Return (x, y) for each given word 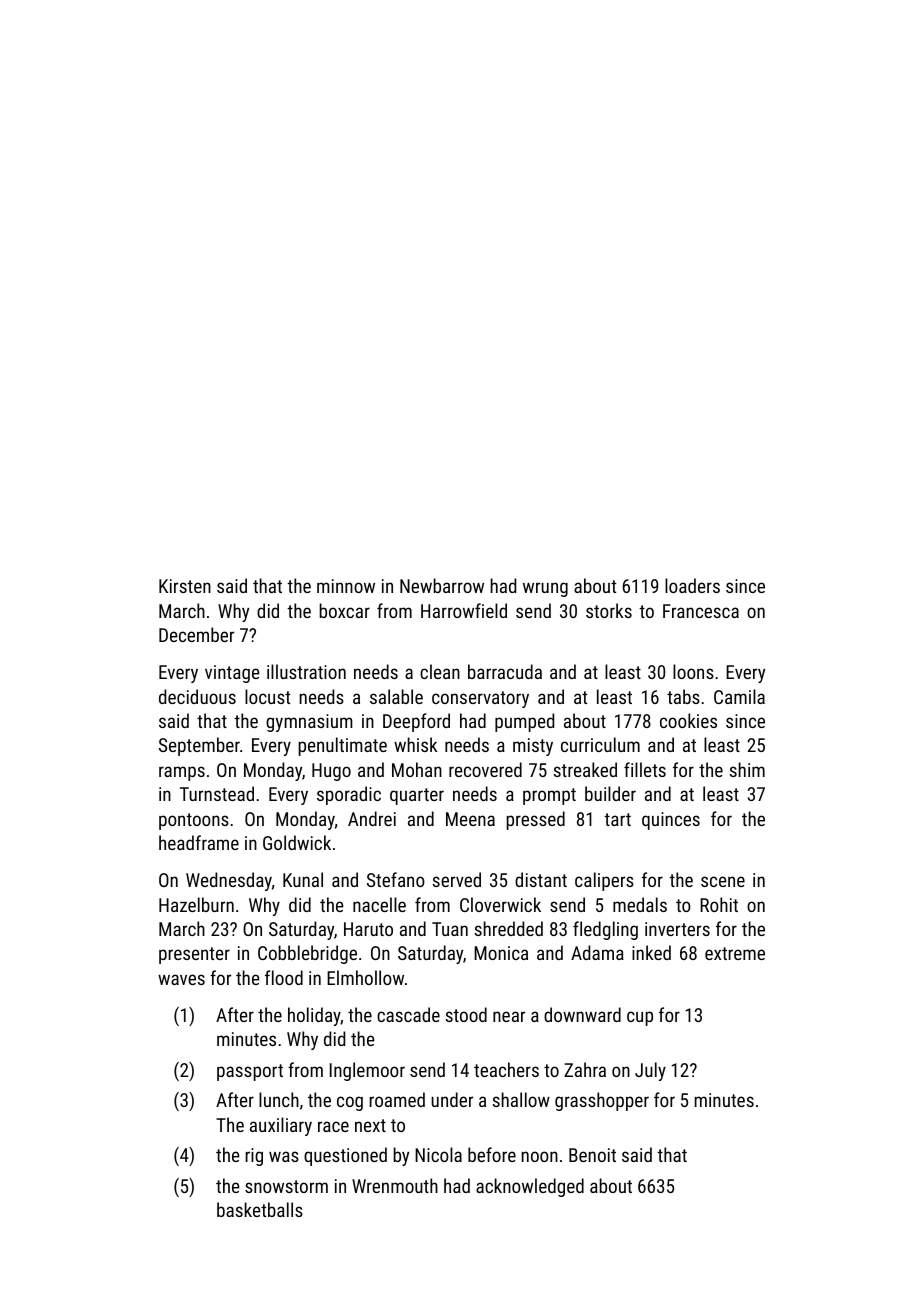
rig (254, 1157)
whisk (415, 744)
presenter (194, 955)
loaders (692, 585)
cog (350, 1103)
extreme (735, 953)
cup (640, 1018)
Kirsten (185, 586)
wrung (545, 589)
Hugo (331, 772)
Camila (739, 696)
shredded (509, 928)
